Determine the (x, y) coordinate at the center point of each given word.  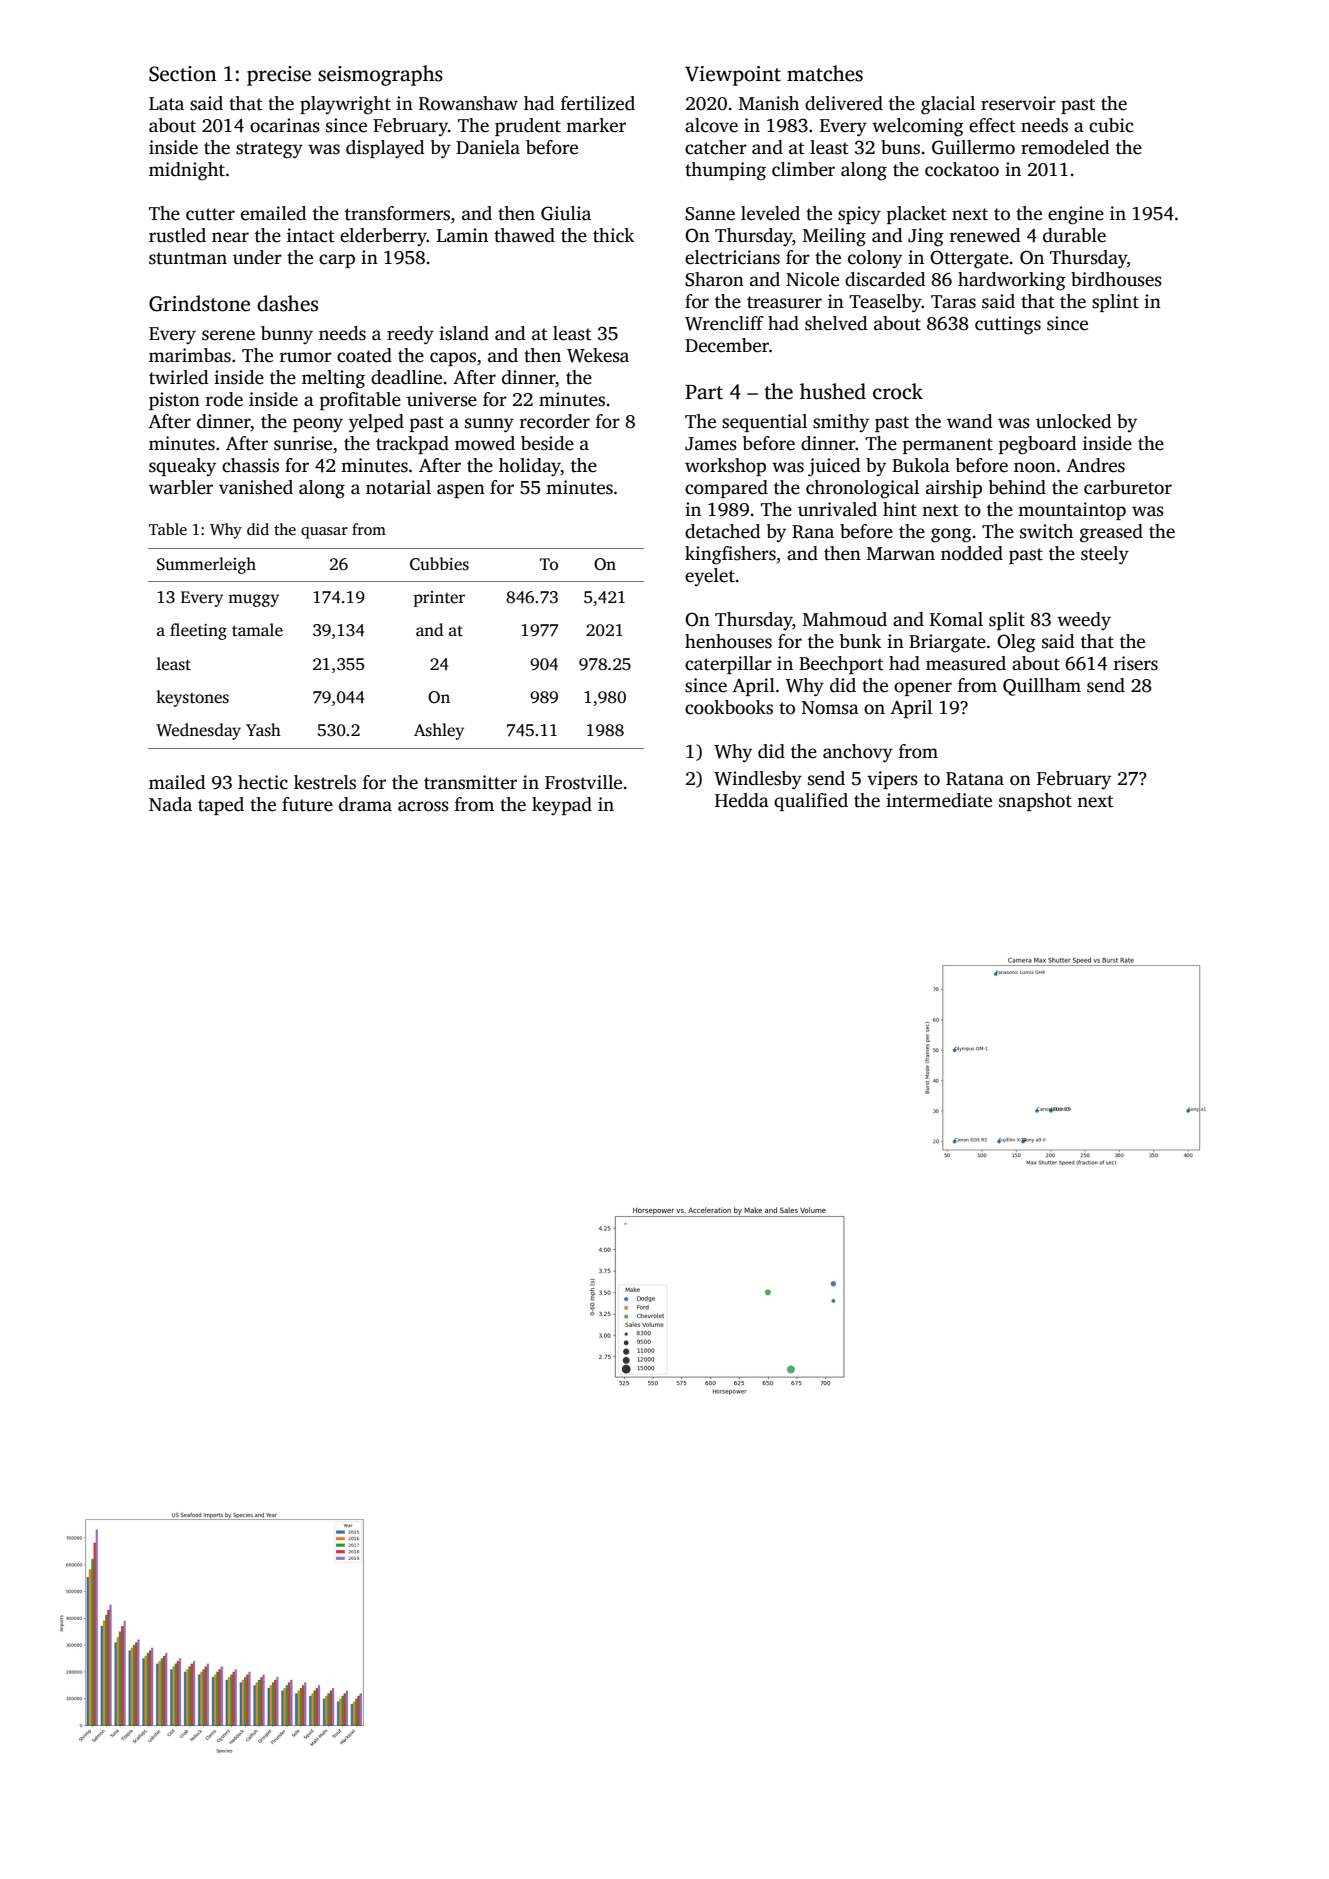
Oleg (1016, 643)
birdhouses (1116, 279)
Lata (166, 104)
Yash (263, 730)
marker (596, 125)
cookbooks (729, 707)
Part (704, 392)
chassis (250, 465)
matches (825, 73)
